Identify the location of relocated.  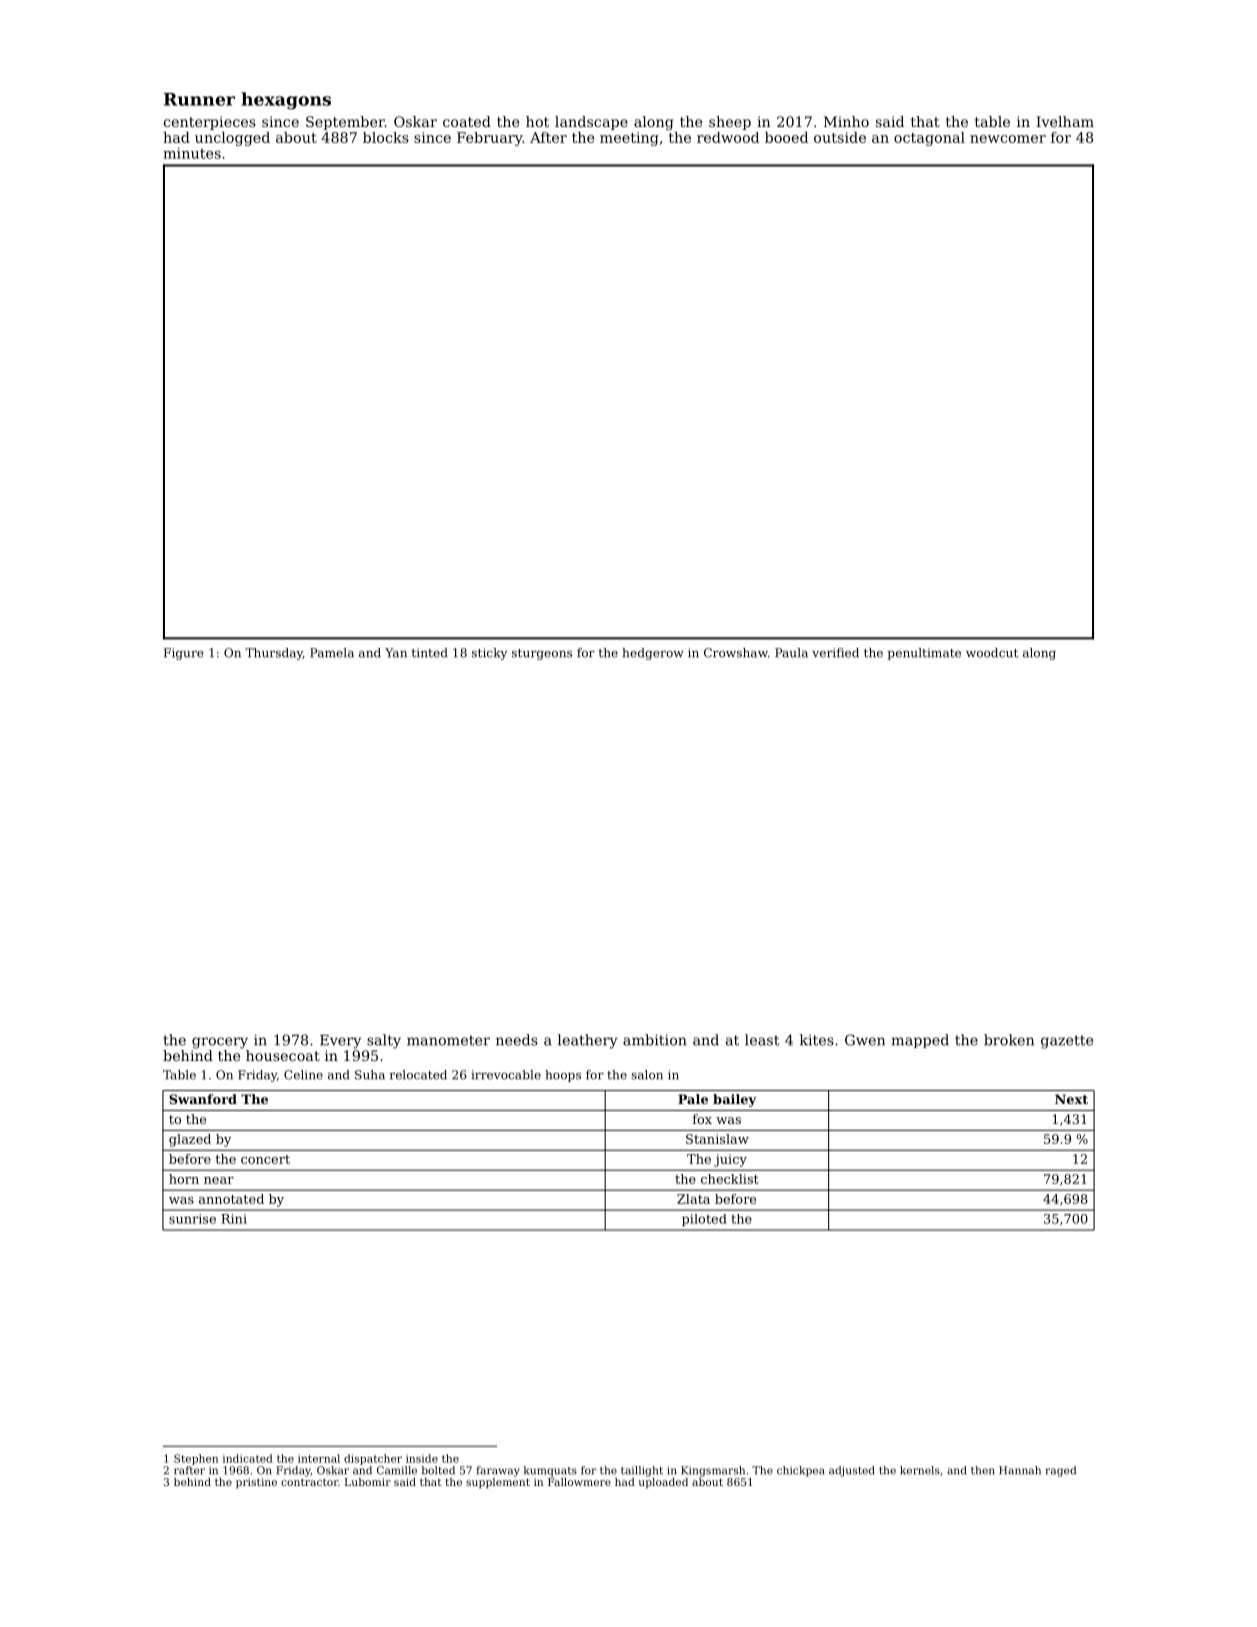
(418, 1075).
